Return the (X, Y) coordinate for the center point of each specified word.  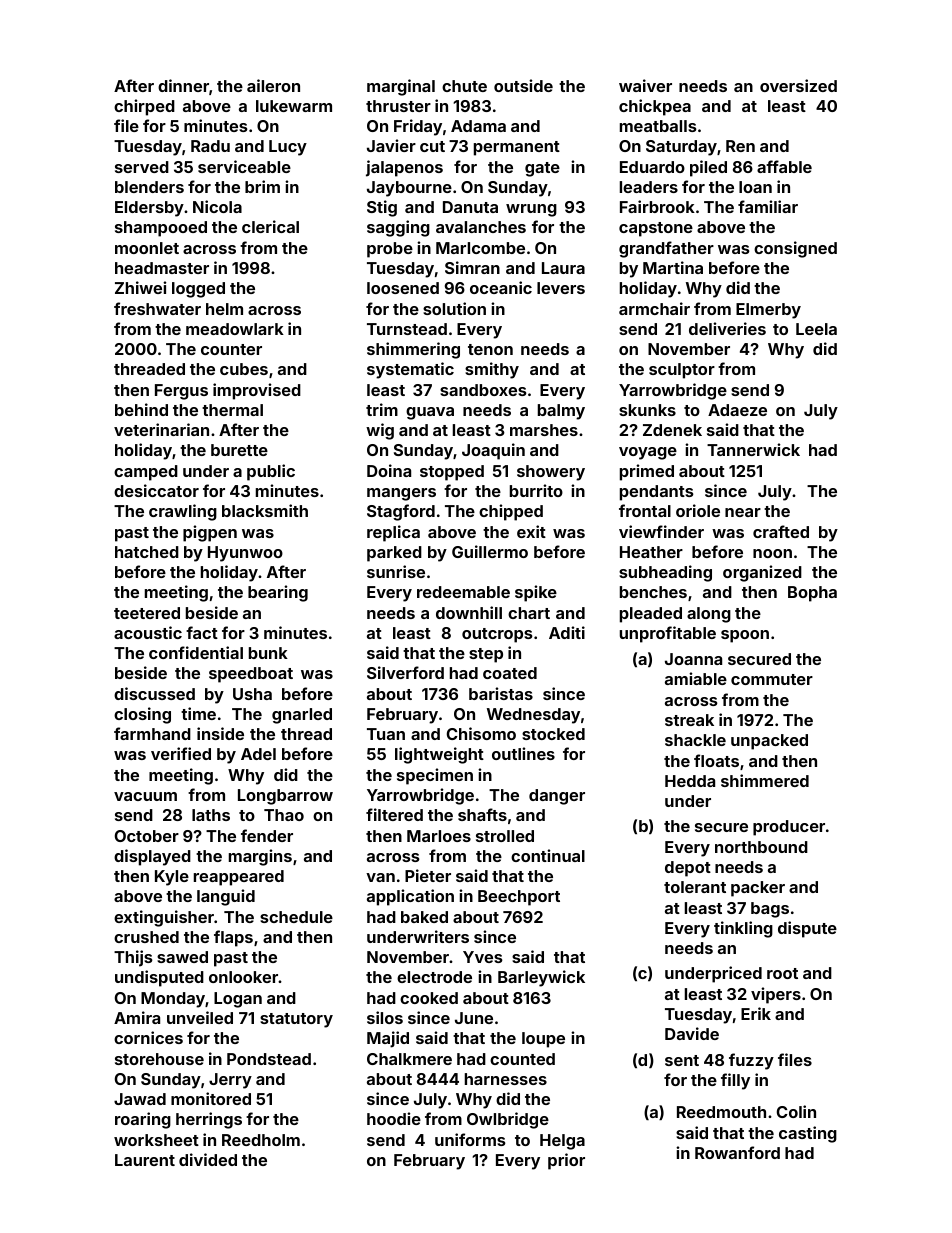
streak (689, 720)
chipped (511, 512)
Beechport (519, 898)
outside (523, 85)
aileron (273, 85)
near (743, 512)
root (782, 973)
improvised (257, 391)
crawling (183, 512)
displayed (152, 857)
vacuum (145, 796)
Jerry (230, 1081)
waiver (645, 85)
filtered (394, 814)
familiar (768, 206)
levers (561, 288)
